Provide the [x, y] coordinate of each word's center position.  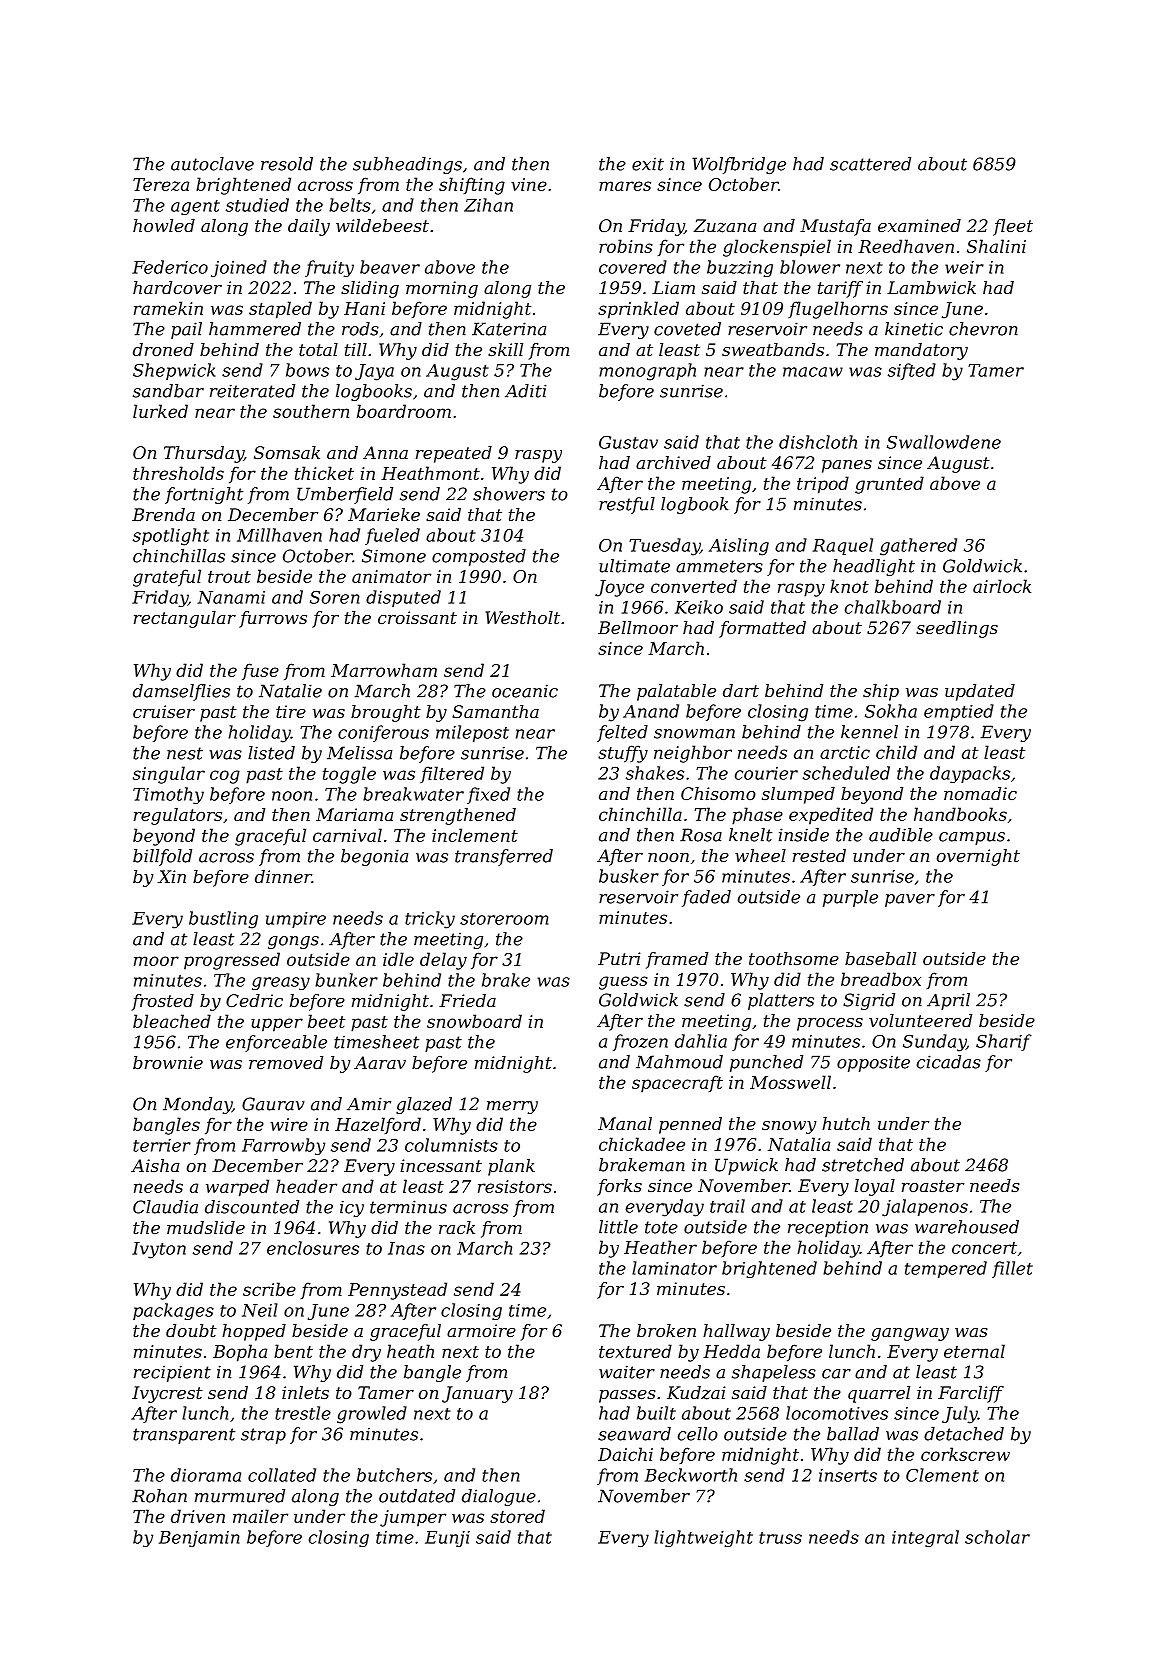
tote [661, 1227]
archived [673, 462]
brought [386, 713]
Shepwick [174, 371]
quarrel [879, 1394]
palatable [676, 692]
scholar [997, 1537]
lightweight [703, 1538]
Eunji [447, 1539]
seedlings [957, 629]
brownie [168, 1062]
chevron [983, 329]
